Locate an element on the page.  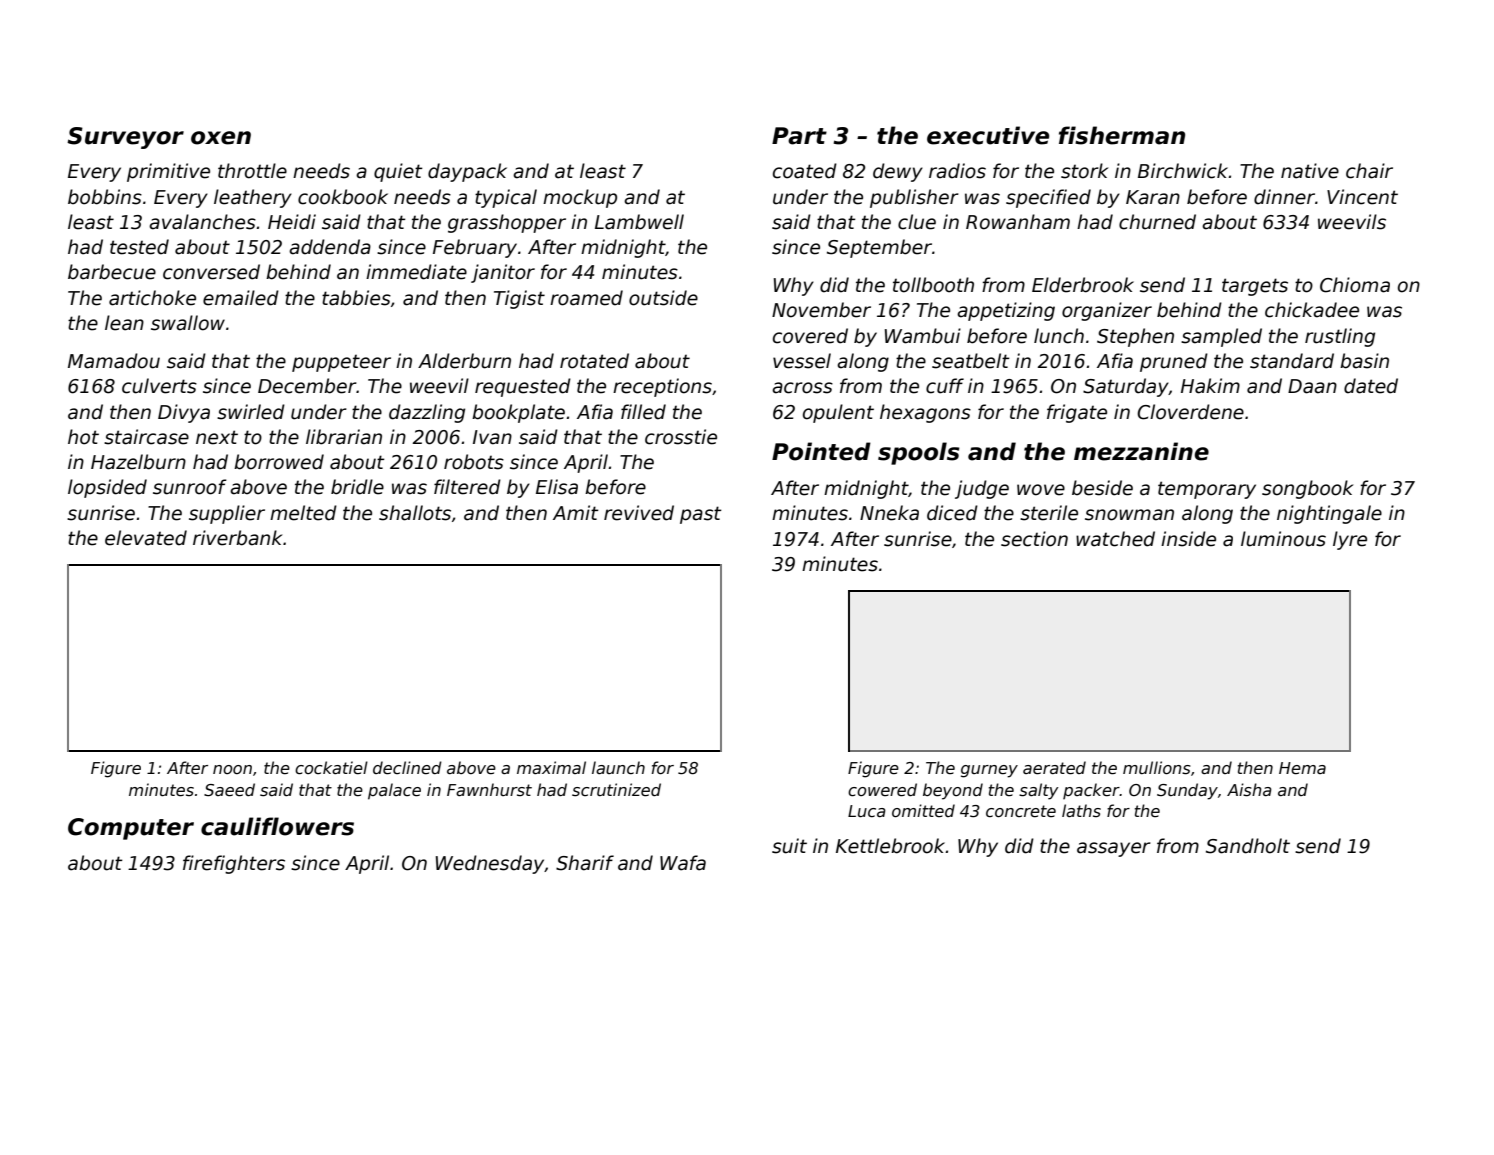
Part is located at coordinates (799, 136).
